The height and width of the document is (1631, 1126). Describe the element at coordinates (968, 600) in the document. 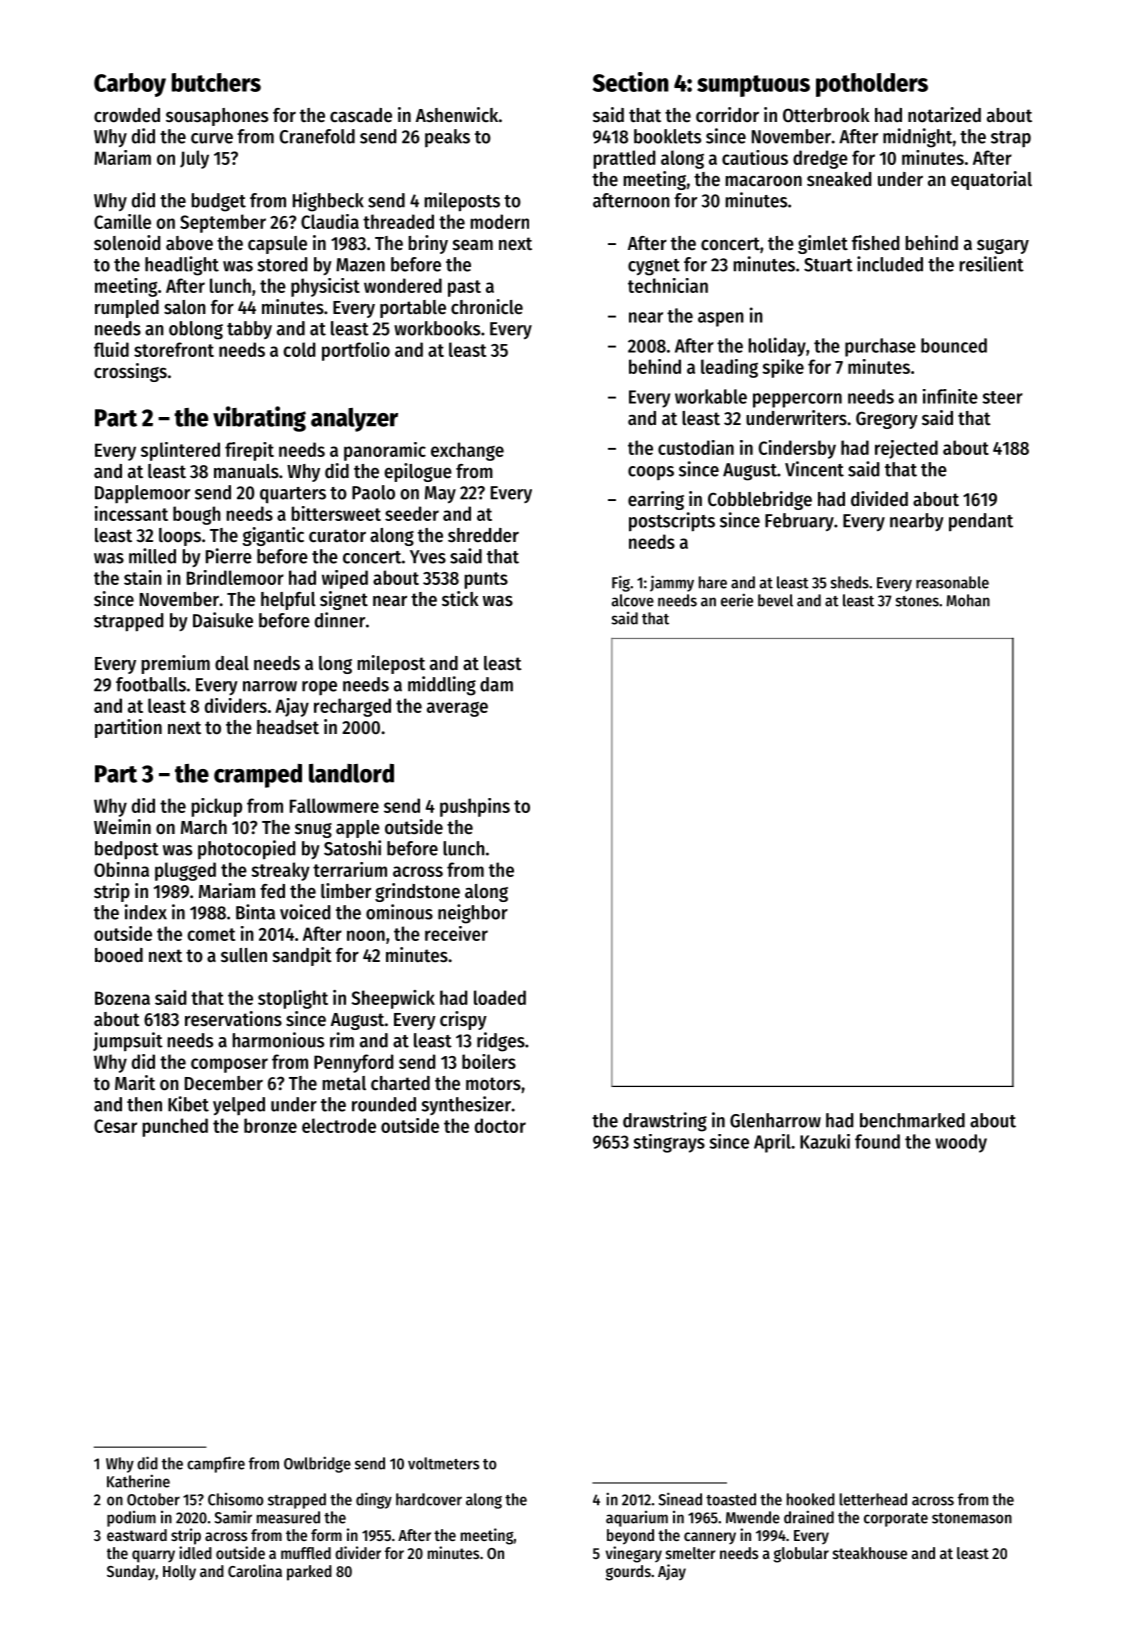

I see `Mohan` at that location.
